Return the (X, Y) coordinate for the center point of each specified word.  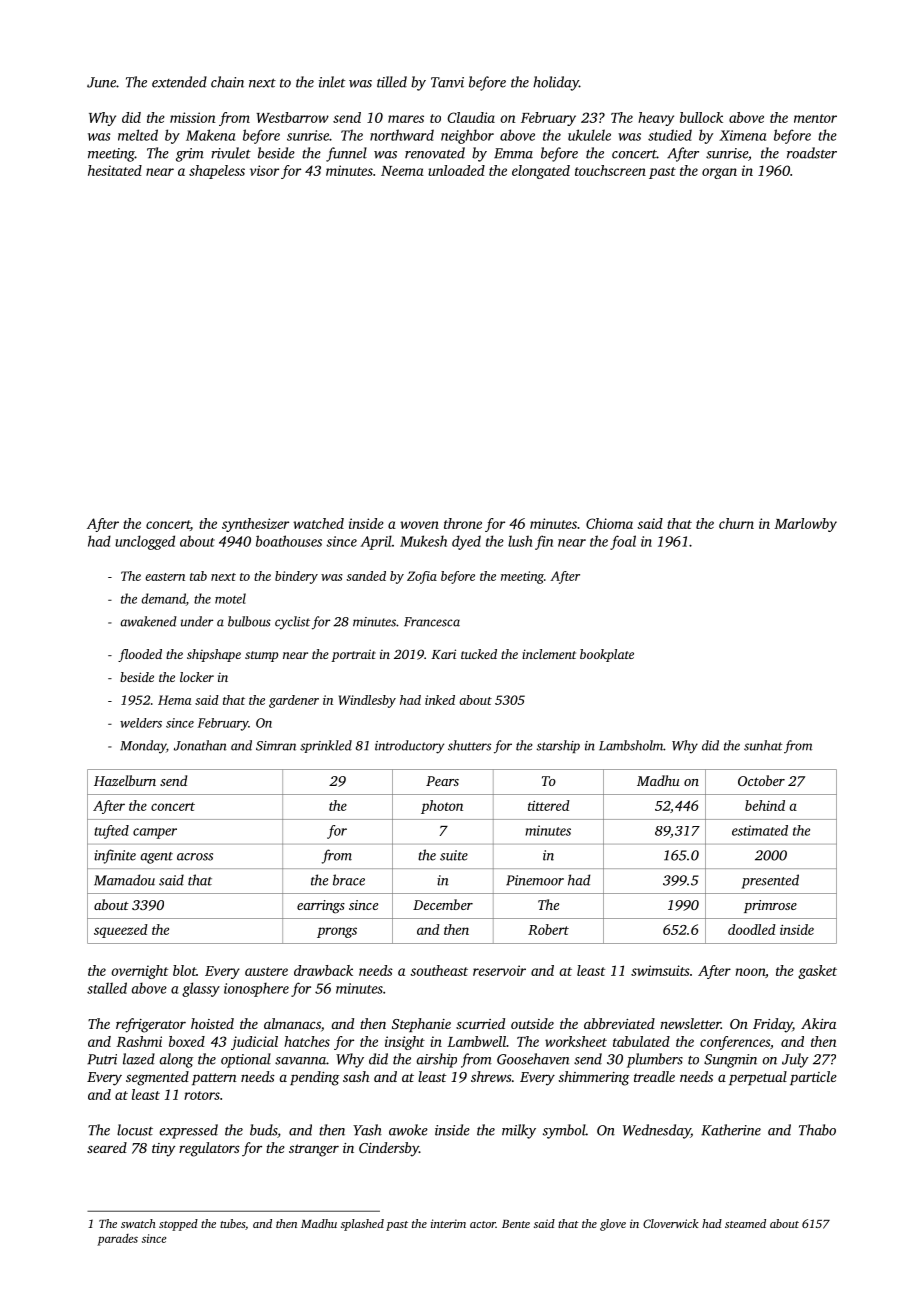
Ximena (742, 135)
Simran (276, 746)
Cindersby (389, 1149)
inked (440, 700)
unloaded (456, 170)
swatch (138, 1223)
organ (719, 173)
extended (179, 82)
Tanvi (447, 82)
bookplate (607, 655)
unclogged (145, 542)
